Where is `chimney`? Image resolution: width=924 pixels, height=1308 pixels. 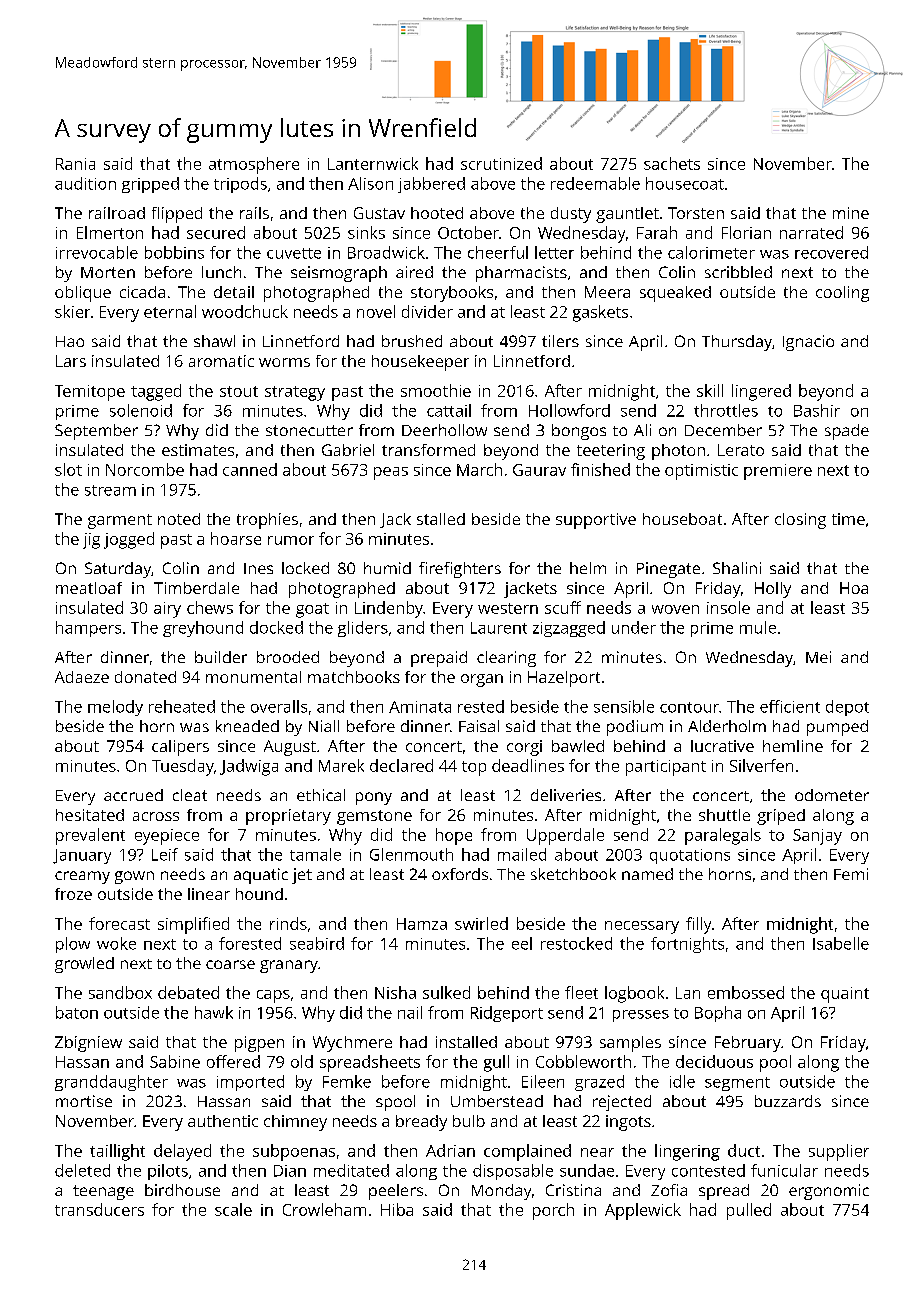
chimney is located at coordinates (295, 1123).
